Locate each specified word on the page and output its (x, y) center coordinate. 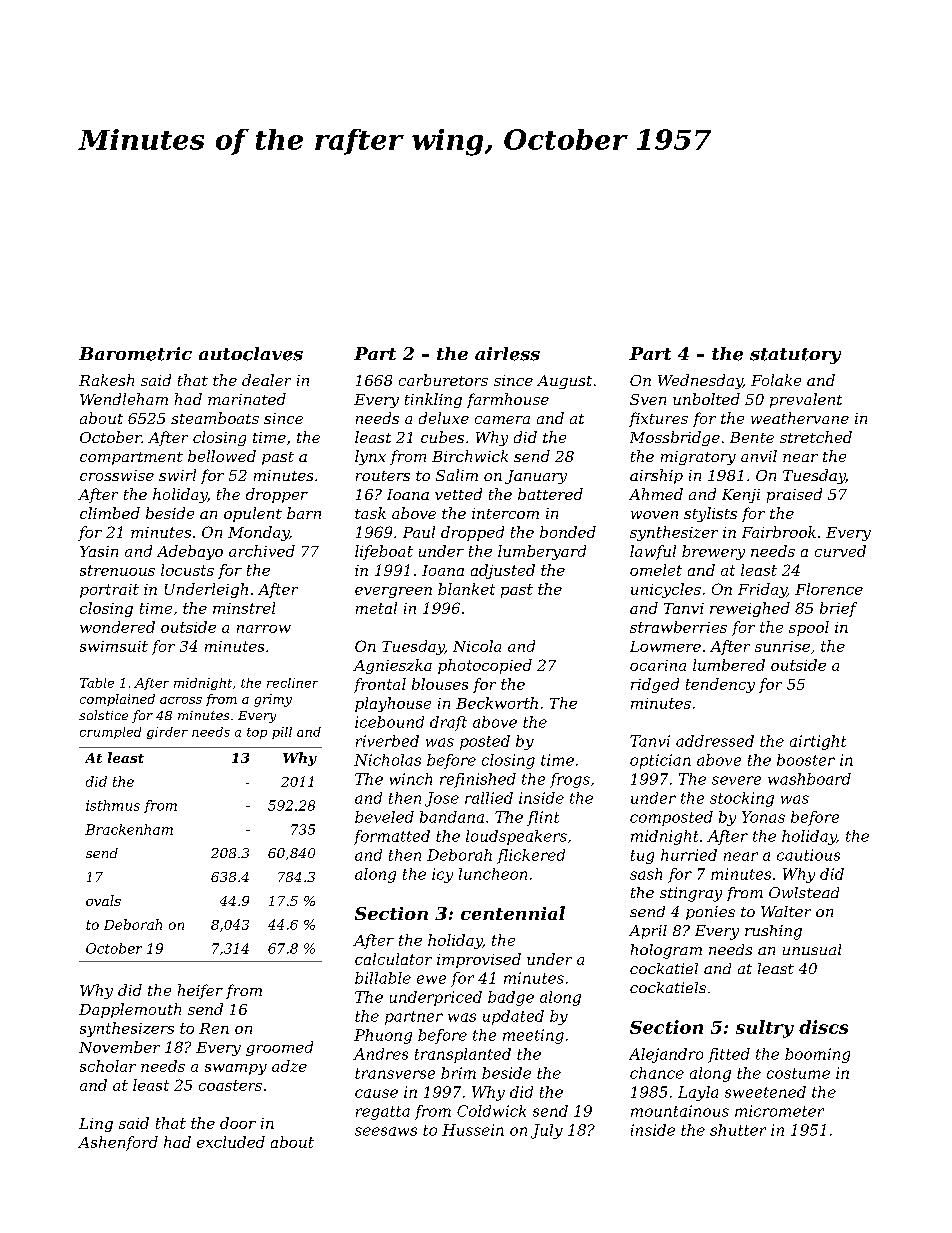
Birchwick (470, 456)
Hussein (473, 1130)
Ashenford (118, 1143)
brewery (713, 552)
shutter (738, 1130)
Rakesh (106, 380)
